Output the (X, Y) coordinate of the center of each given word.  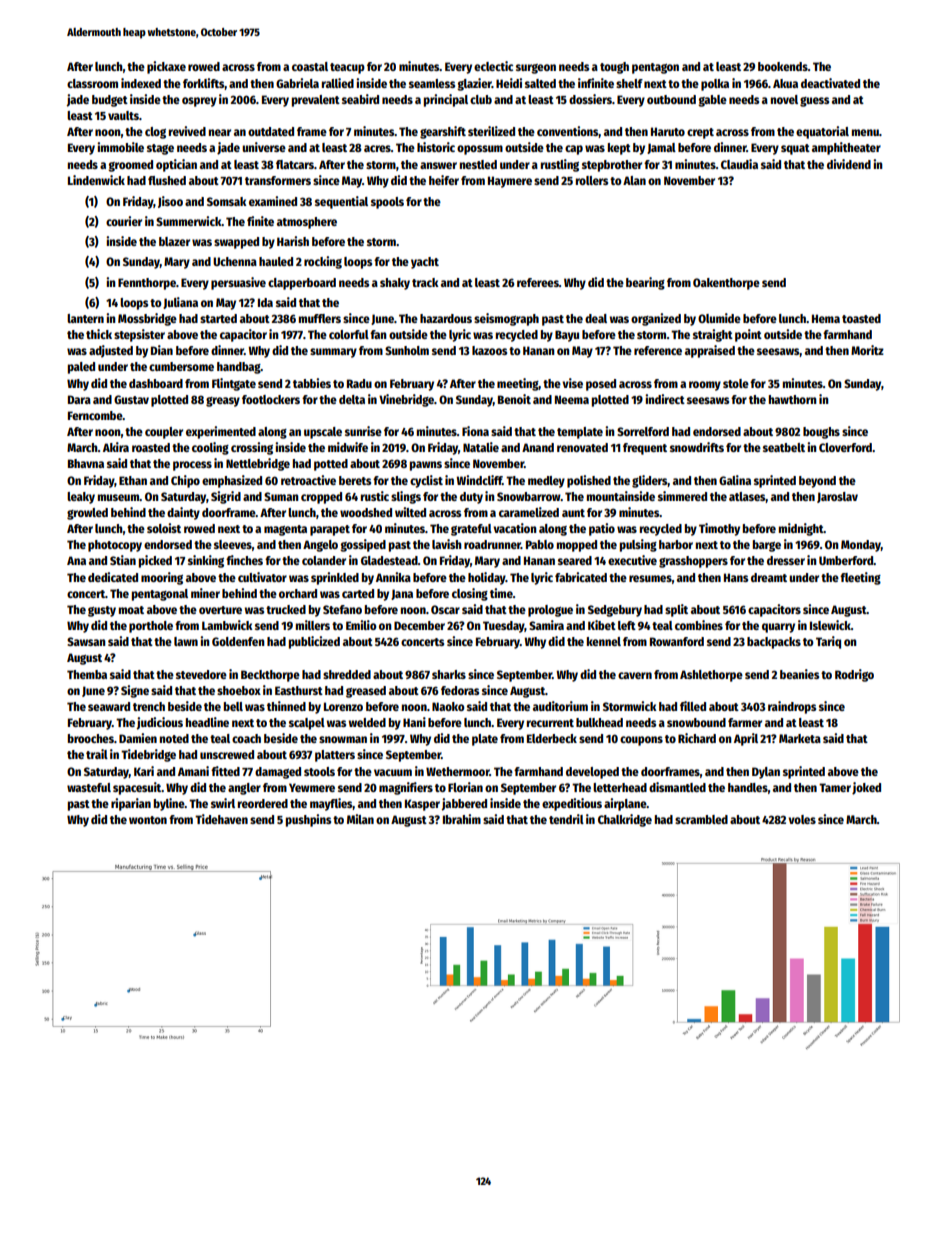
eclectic (493, 66)
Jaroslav (837, 497)
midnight (801, 529)
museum (119, 497)
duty (471, 498)
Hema (826, 318)
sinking (206, 561)
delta (352, 399)
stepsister (139, 335)
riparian (131, 804)
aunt (573, 513)
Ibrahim (462, 819)
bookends (783, 66)
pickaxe (166, 67)
